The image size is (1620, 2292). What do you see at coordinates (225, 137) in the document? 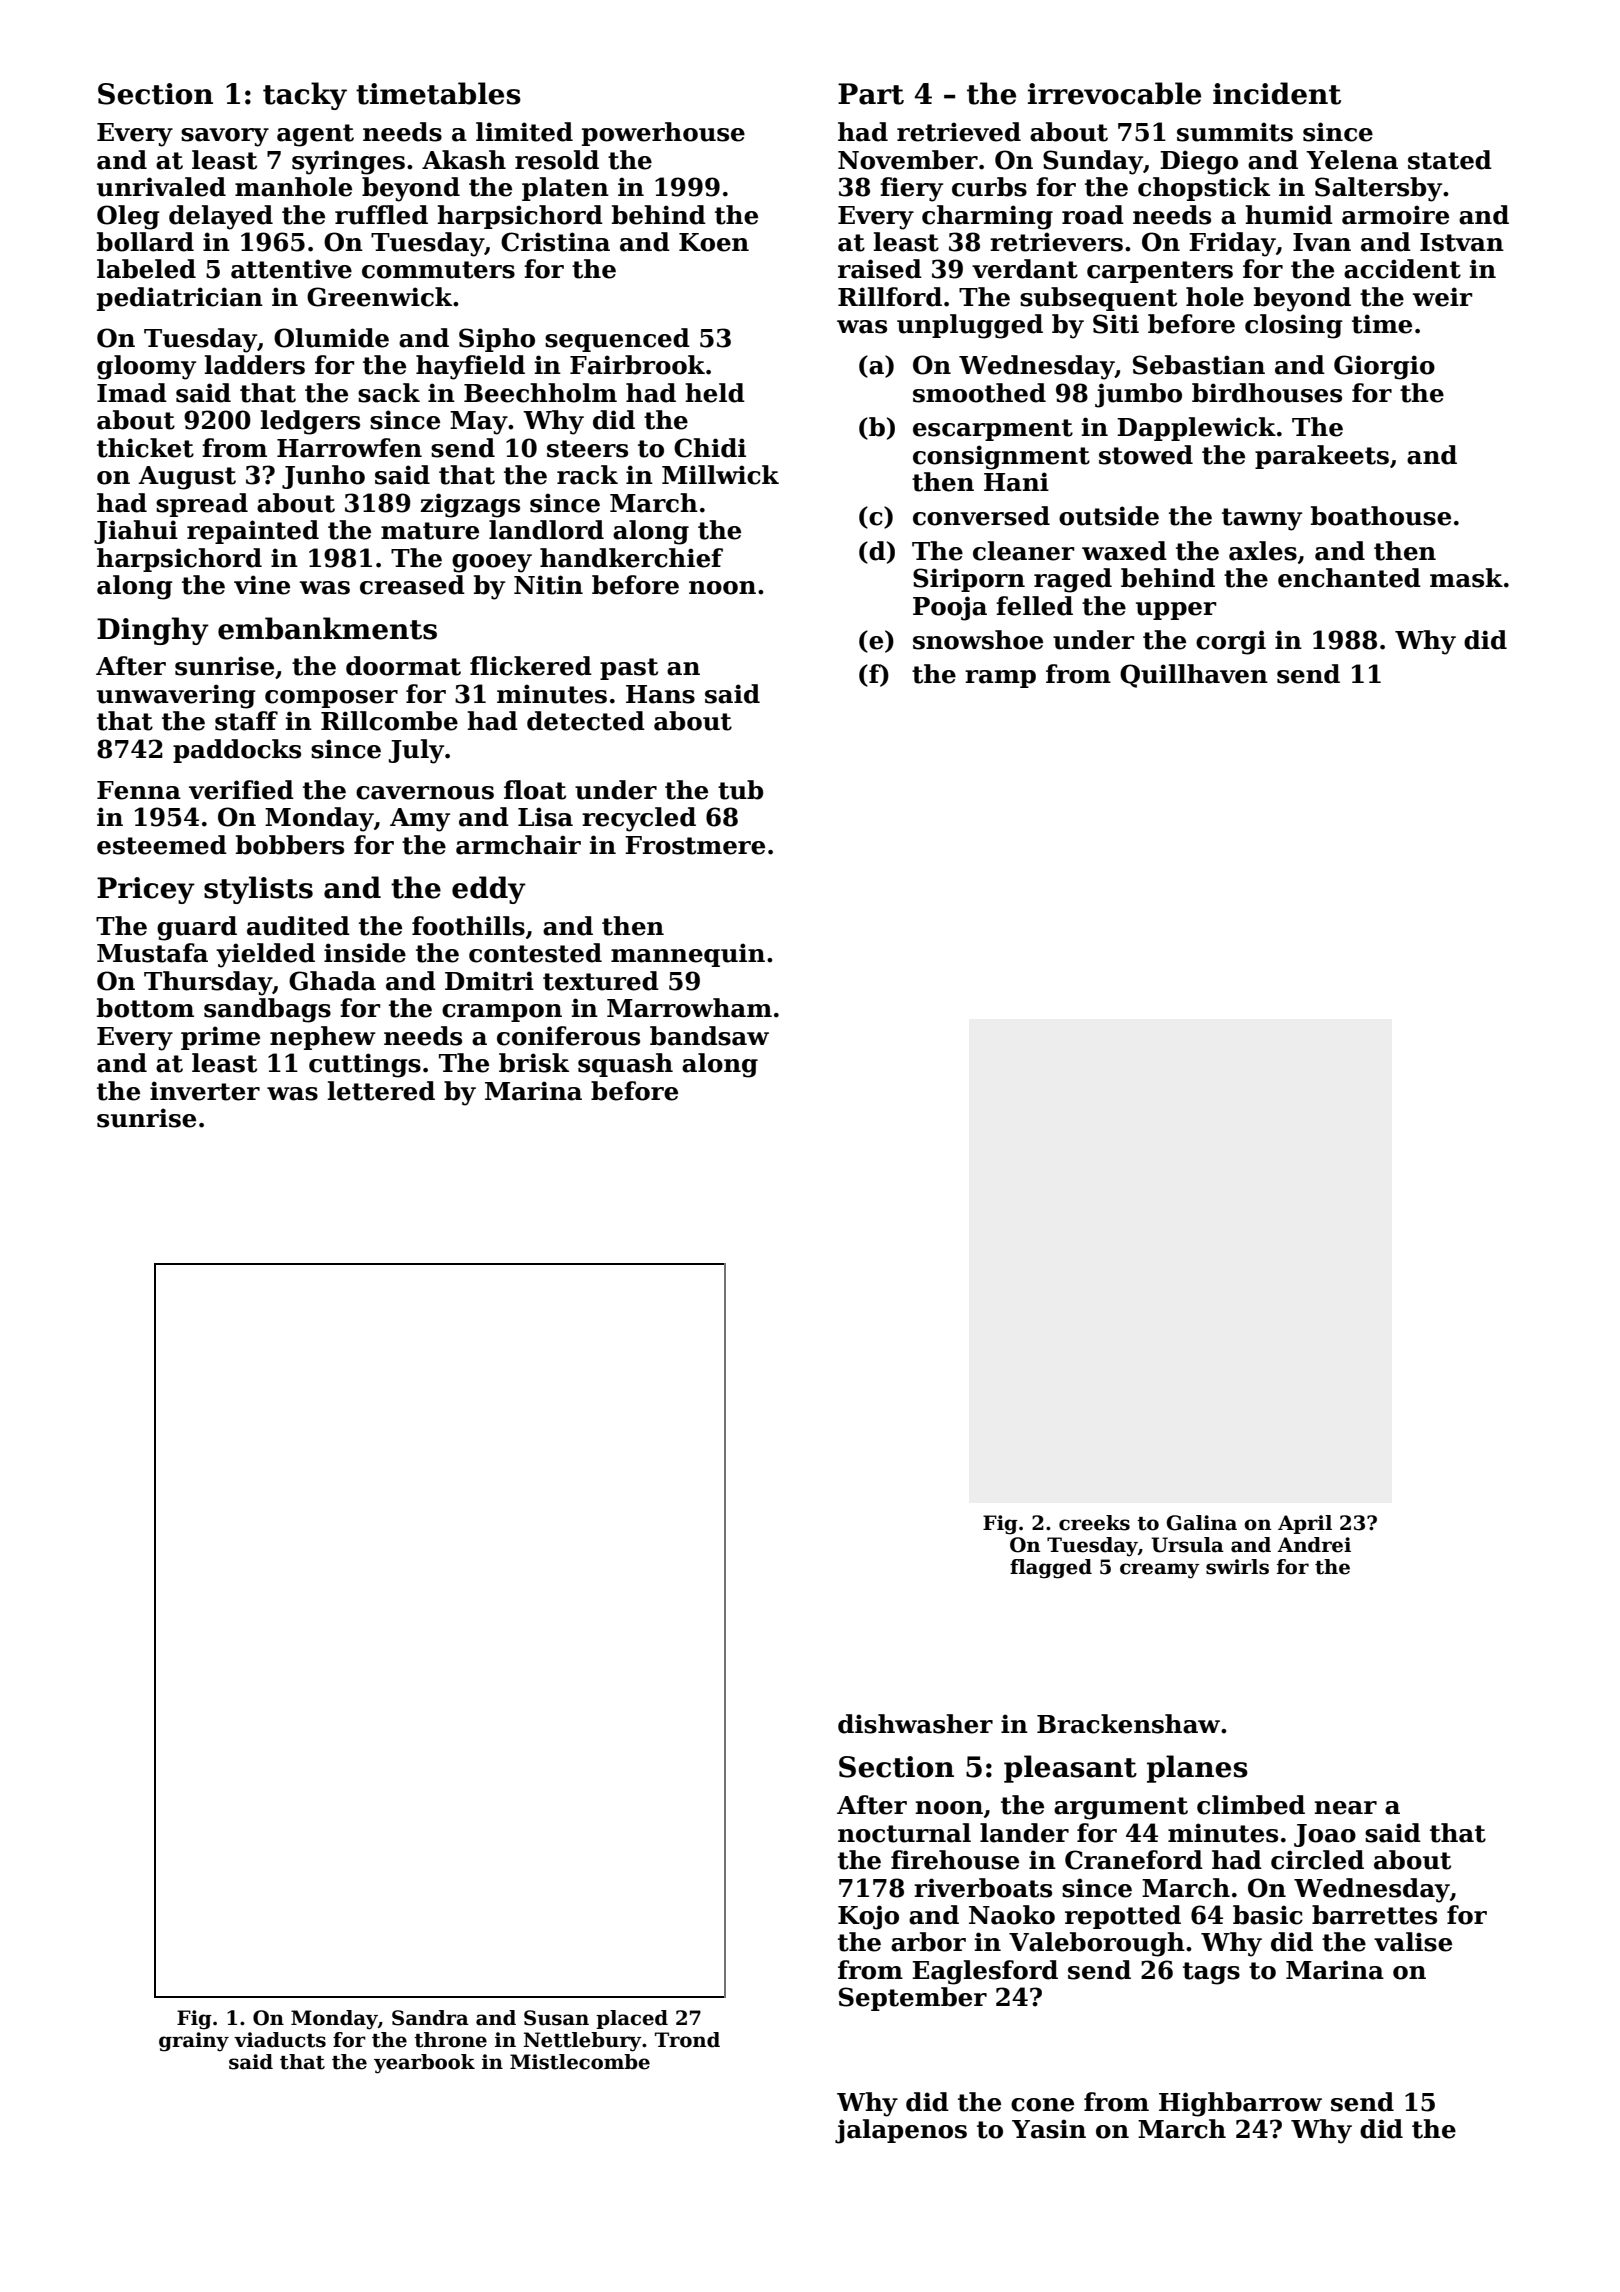
I see `savory` at bounding box center [225, 137].
